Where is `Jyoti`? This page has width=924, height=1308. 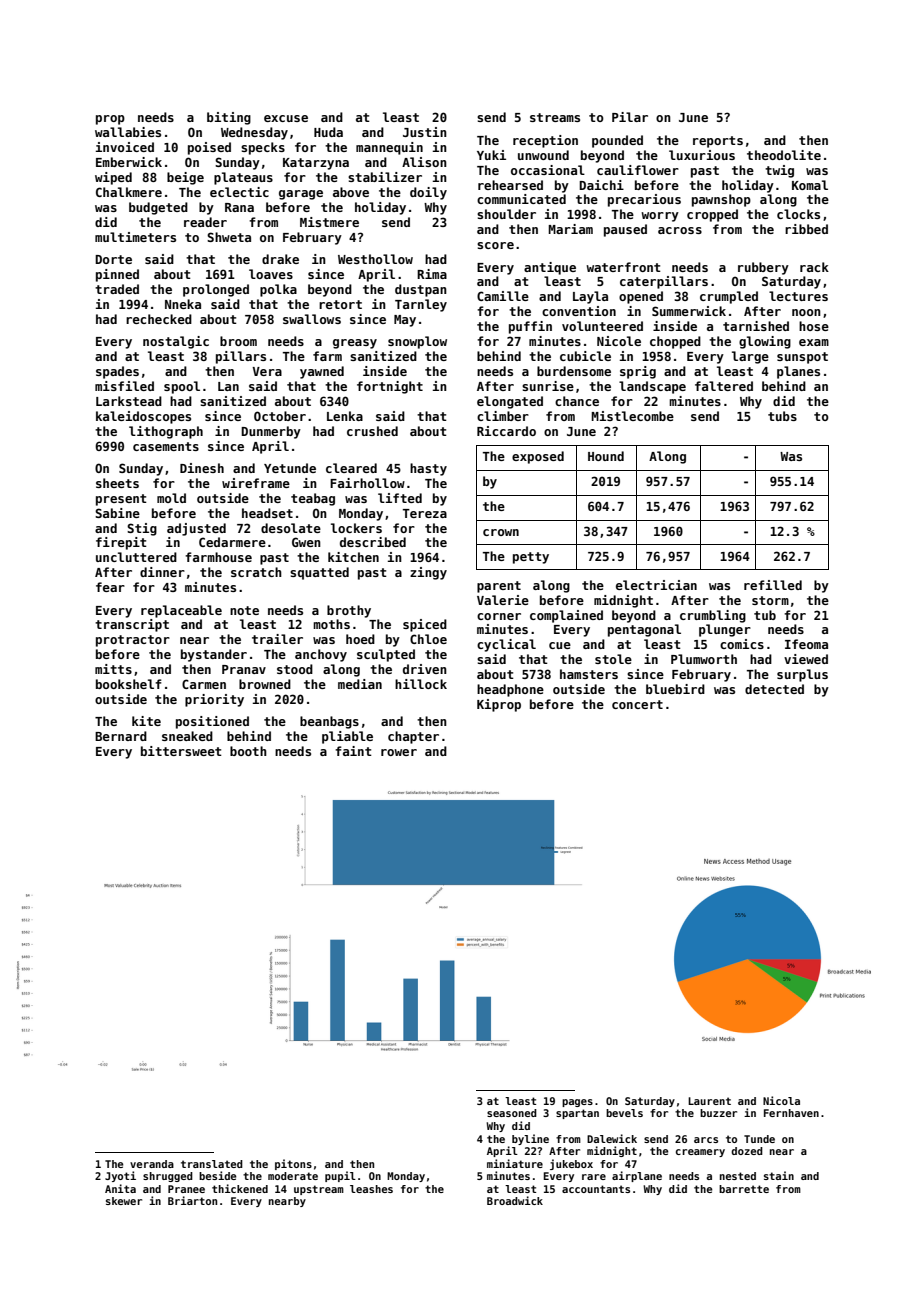
Jyoti is located at coordinates (120, 1176).
